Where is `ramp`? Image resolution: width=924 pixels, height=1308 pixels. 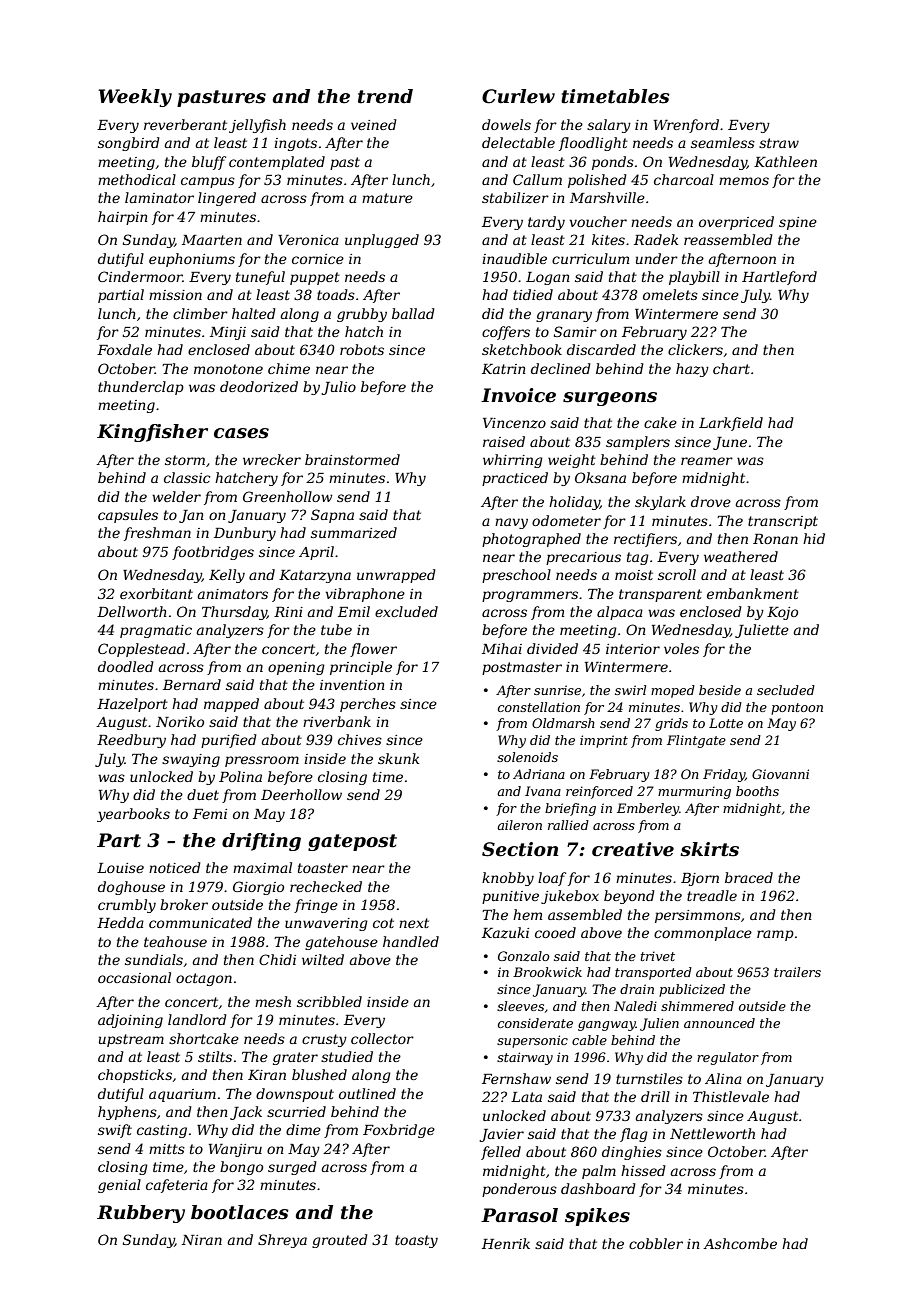 ramp is located at coordinates (775, 935).
